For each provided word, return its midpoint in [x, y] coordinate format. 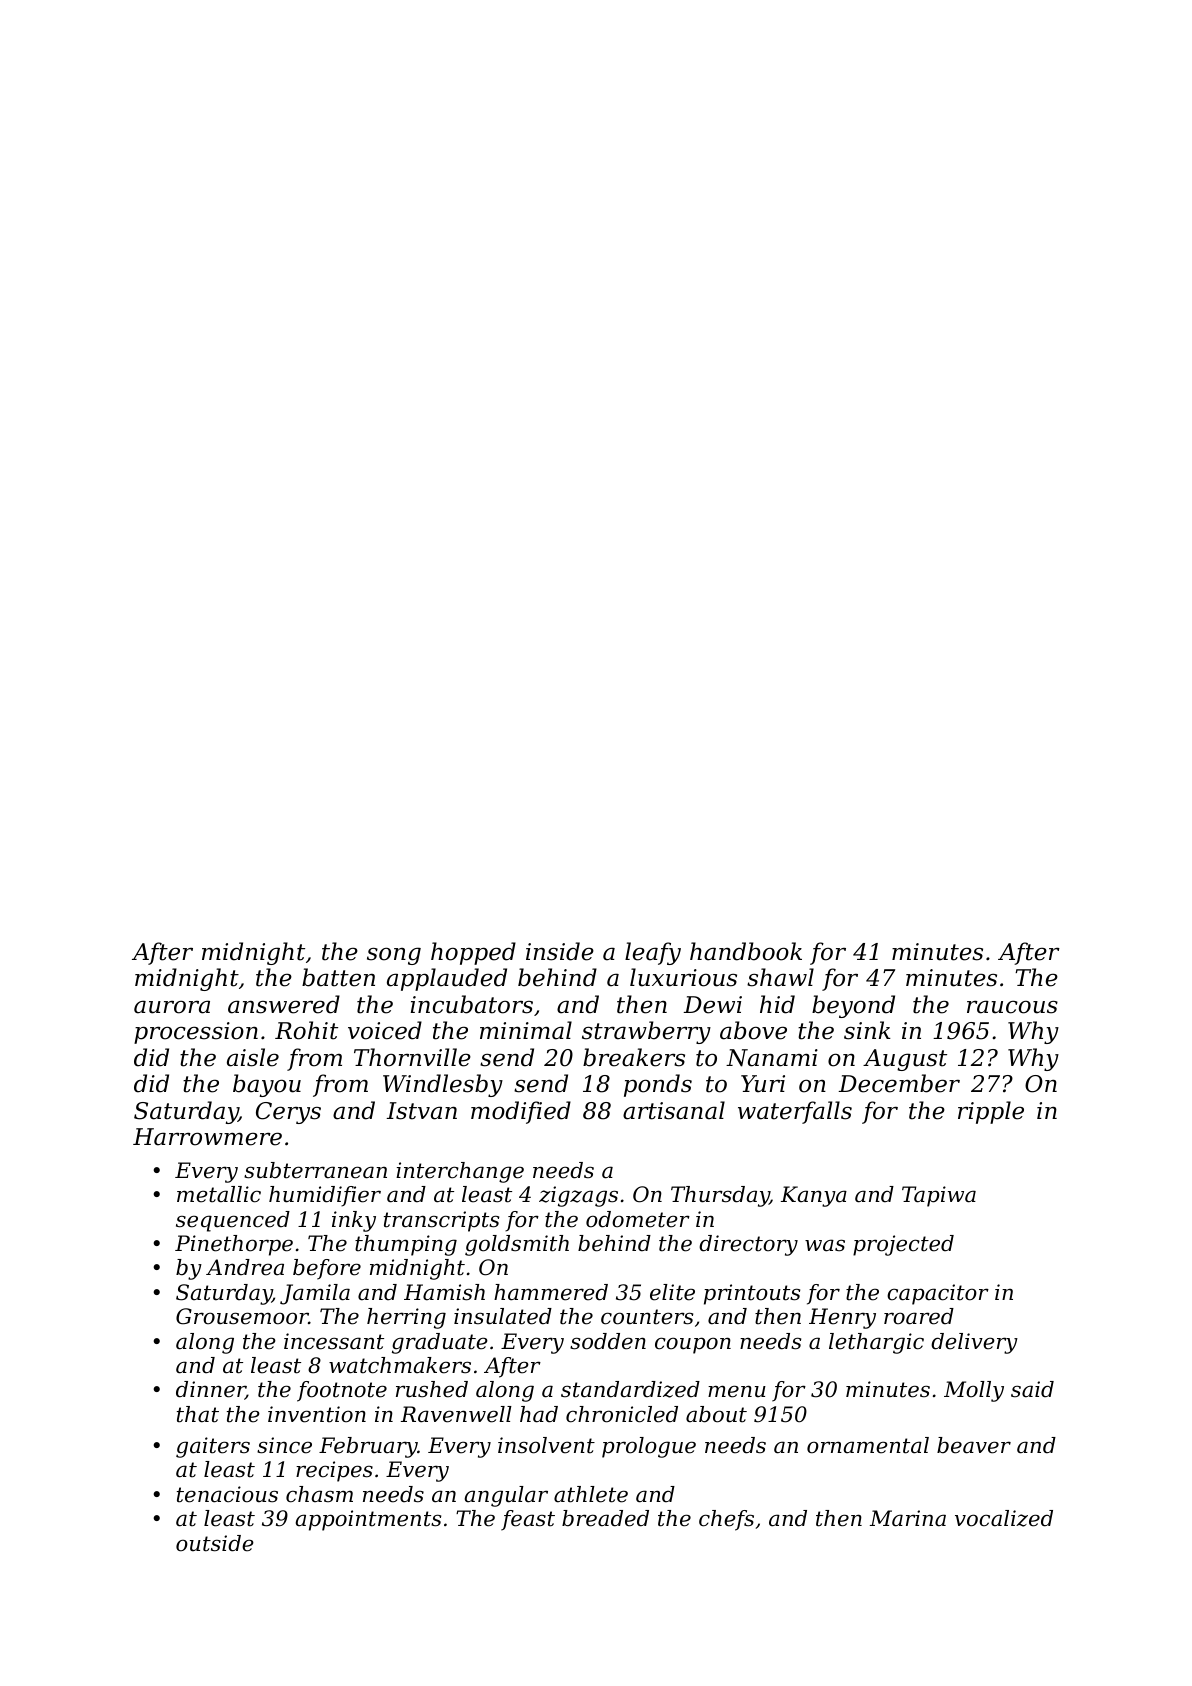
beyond [853, 1006]
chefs [726, 1520]
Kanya [814, 1196]
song [394, 956]
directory [748, 1245]
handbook [746, 951]
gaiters [213, 1447]
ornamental [868, 1445]
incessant [334, 1341]
